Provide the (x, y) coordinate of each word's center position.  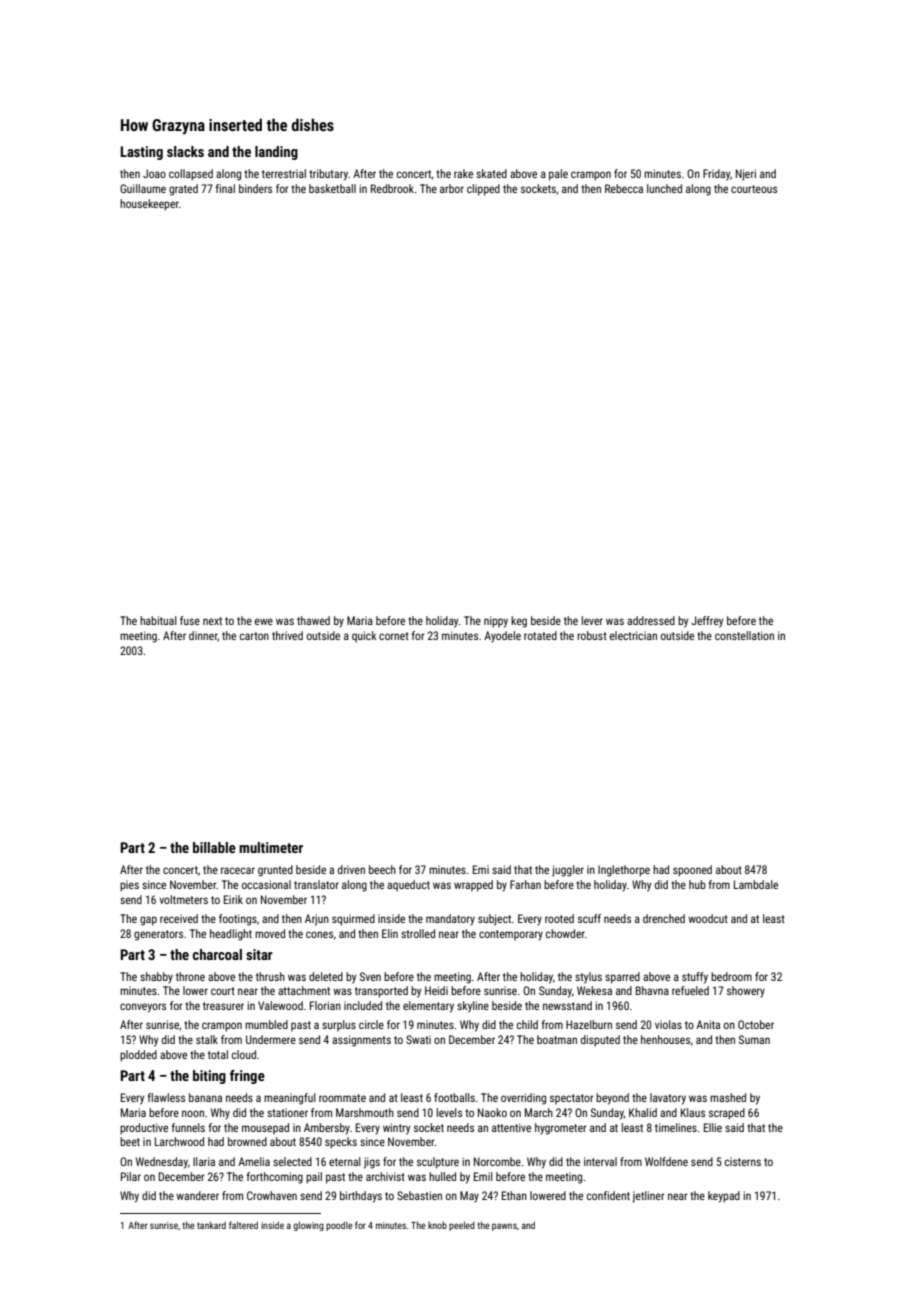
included (363, 1005)
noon (193, 1113)
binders (255, 188)
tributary (328, 175)
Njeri (746, 175)
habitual (158, 620)
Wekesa (594, 990)
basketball (332, 188)
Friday (716, 175)
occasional (266, 884)
